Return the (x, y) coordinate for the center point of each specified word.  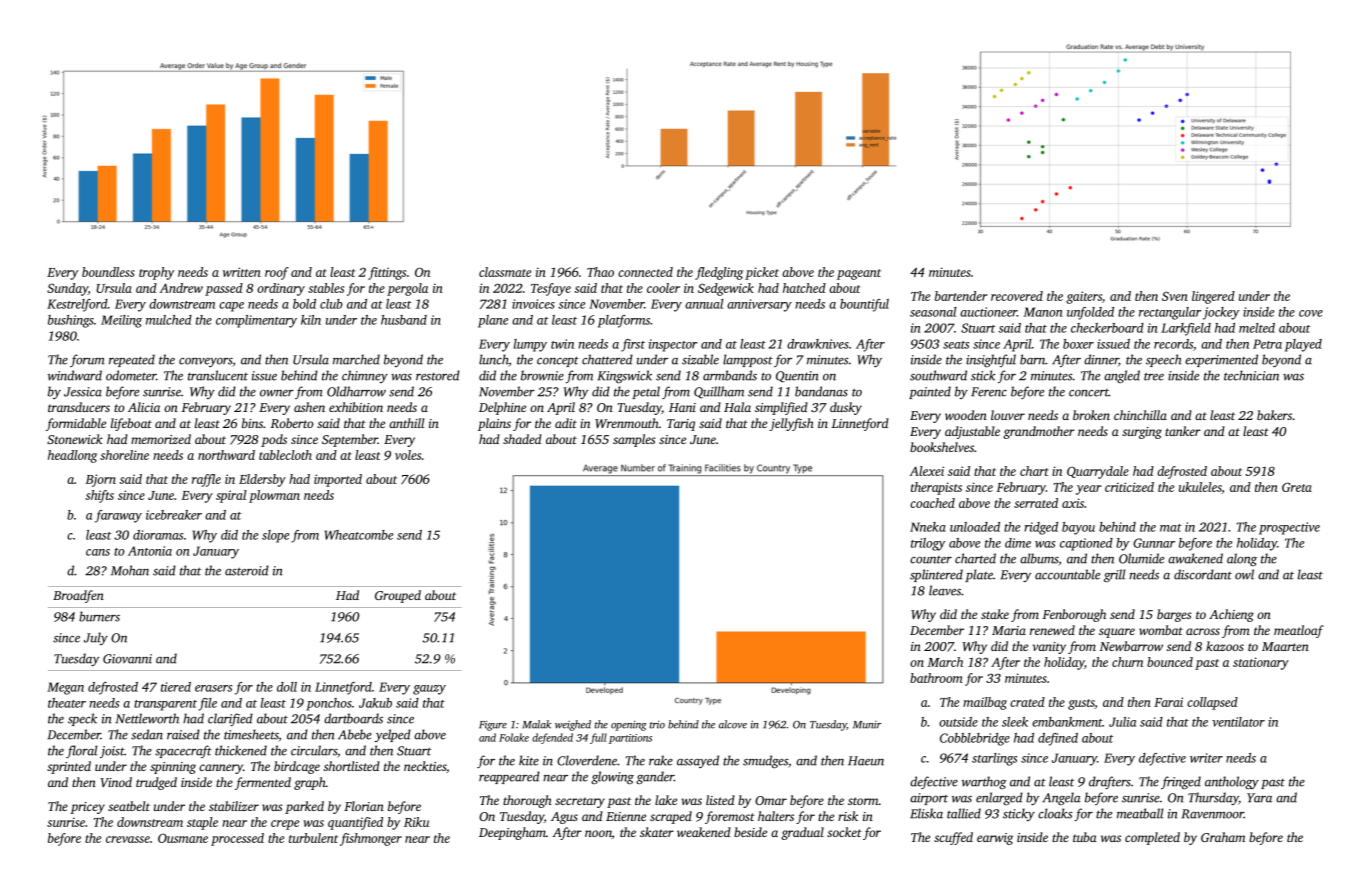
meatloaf (1299, 631)
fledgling (719, 273)
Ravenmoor (1213, 814)
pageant (859, 274)
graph (310, 783)
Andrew (181, 288)
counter (931, 560)
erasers (213, 688)
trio (657, 724)
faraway (118, 516)
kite (529, 760)
